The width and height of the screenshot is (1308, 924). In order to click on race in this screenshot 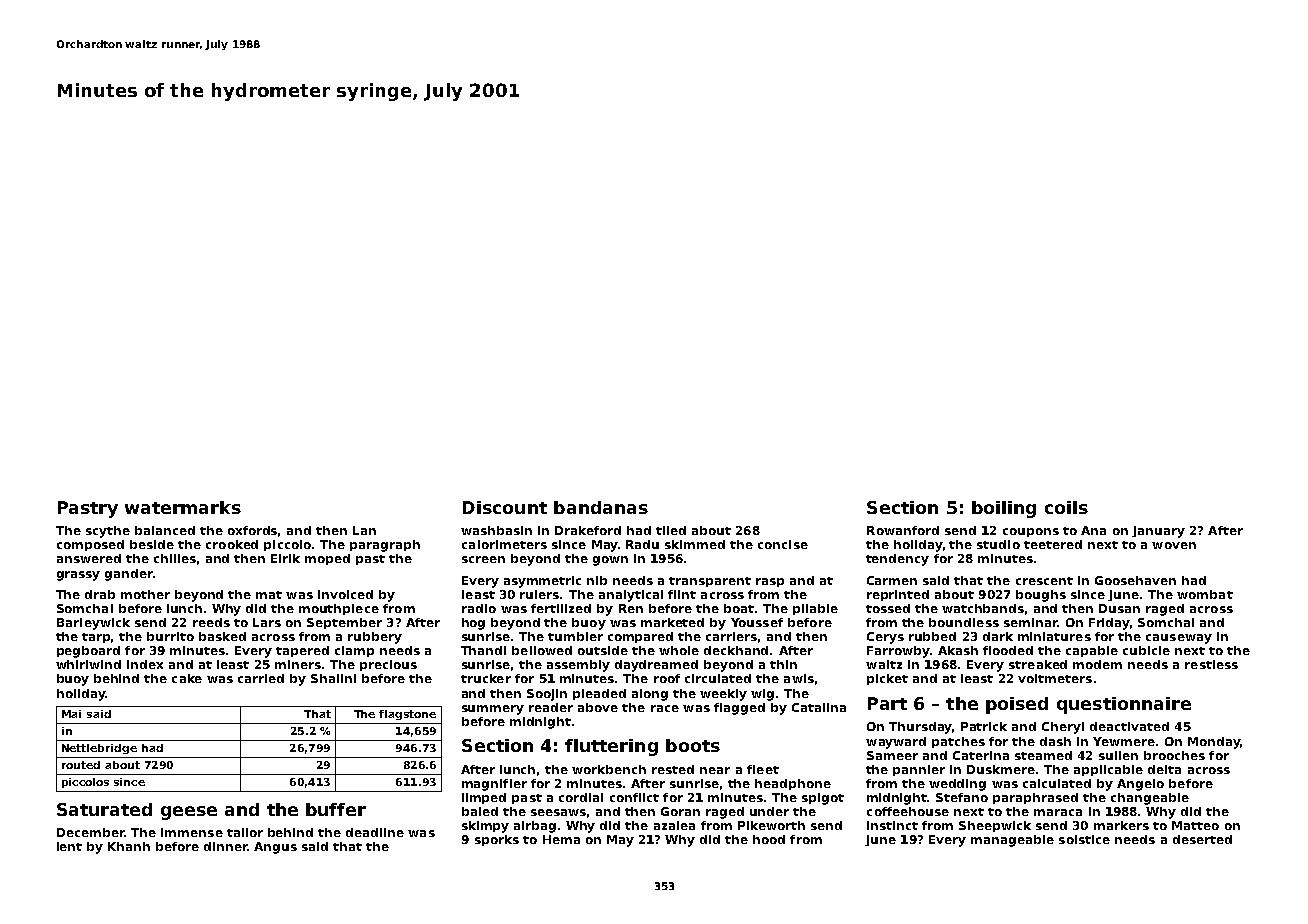, I will do `click(665, 708)`.
